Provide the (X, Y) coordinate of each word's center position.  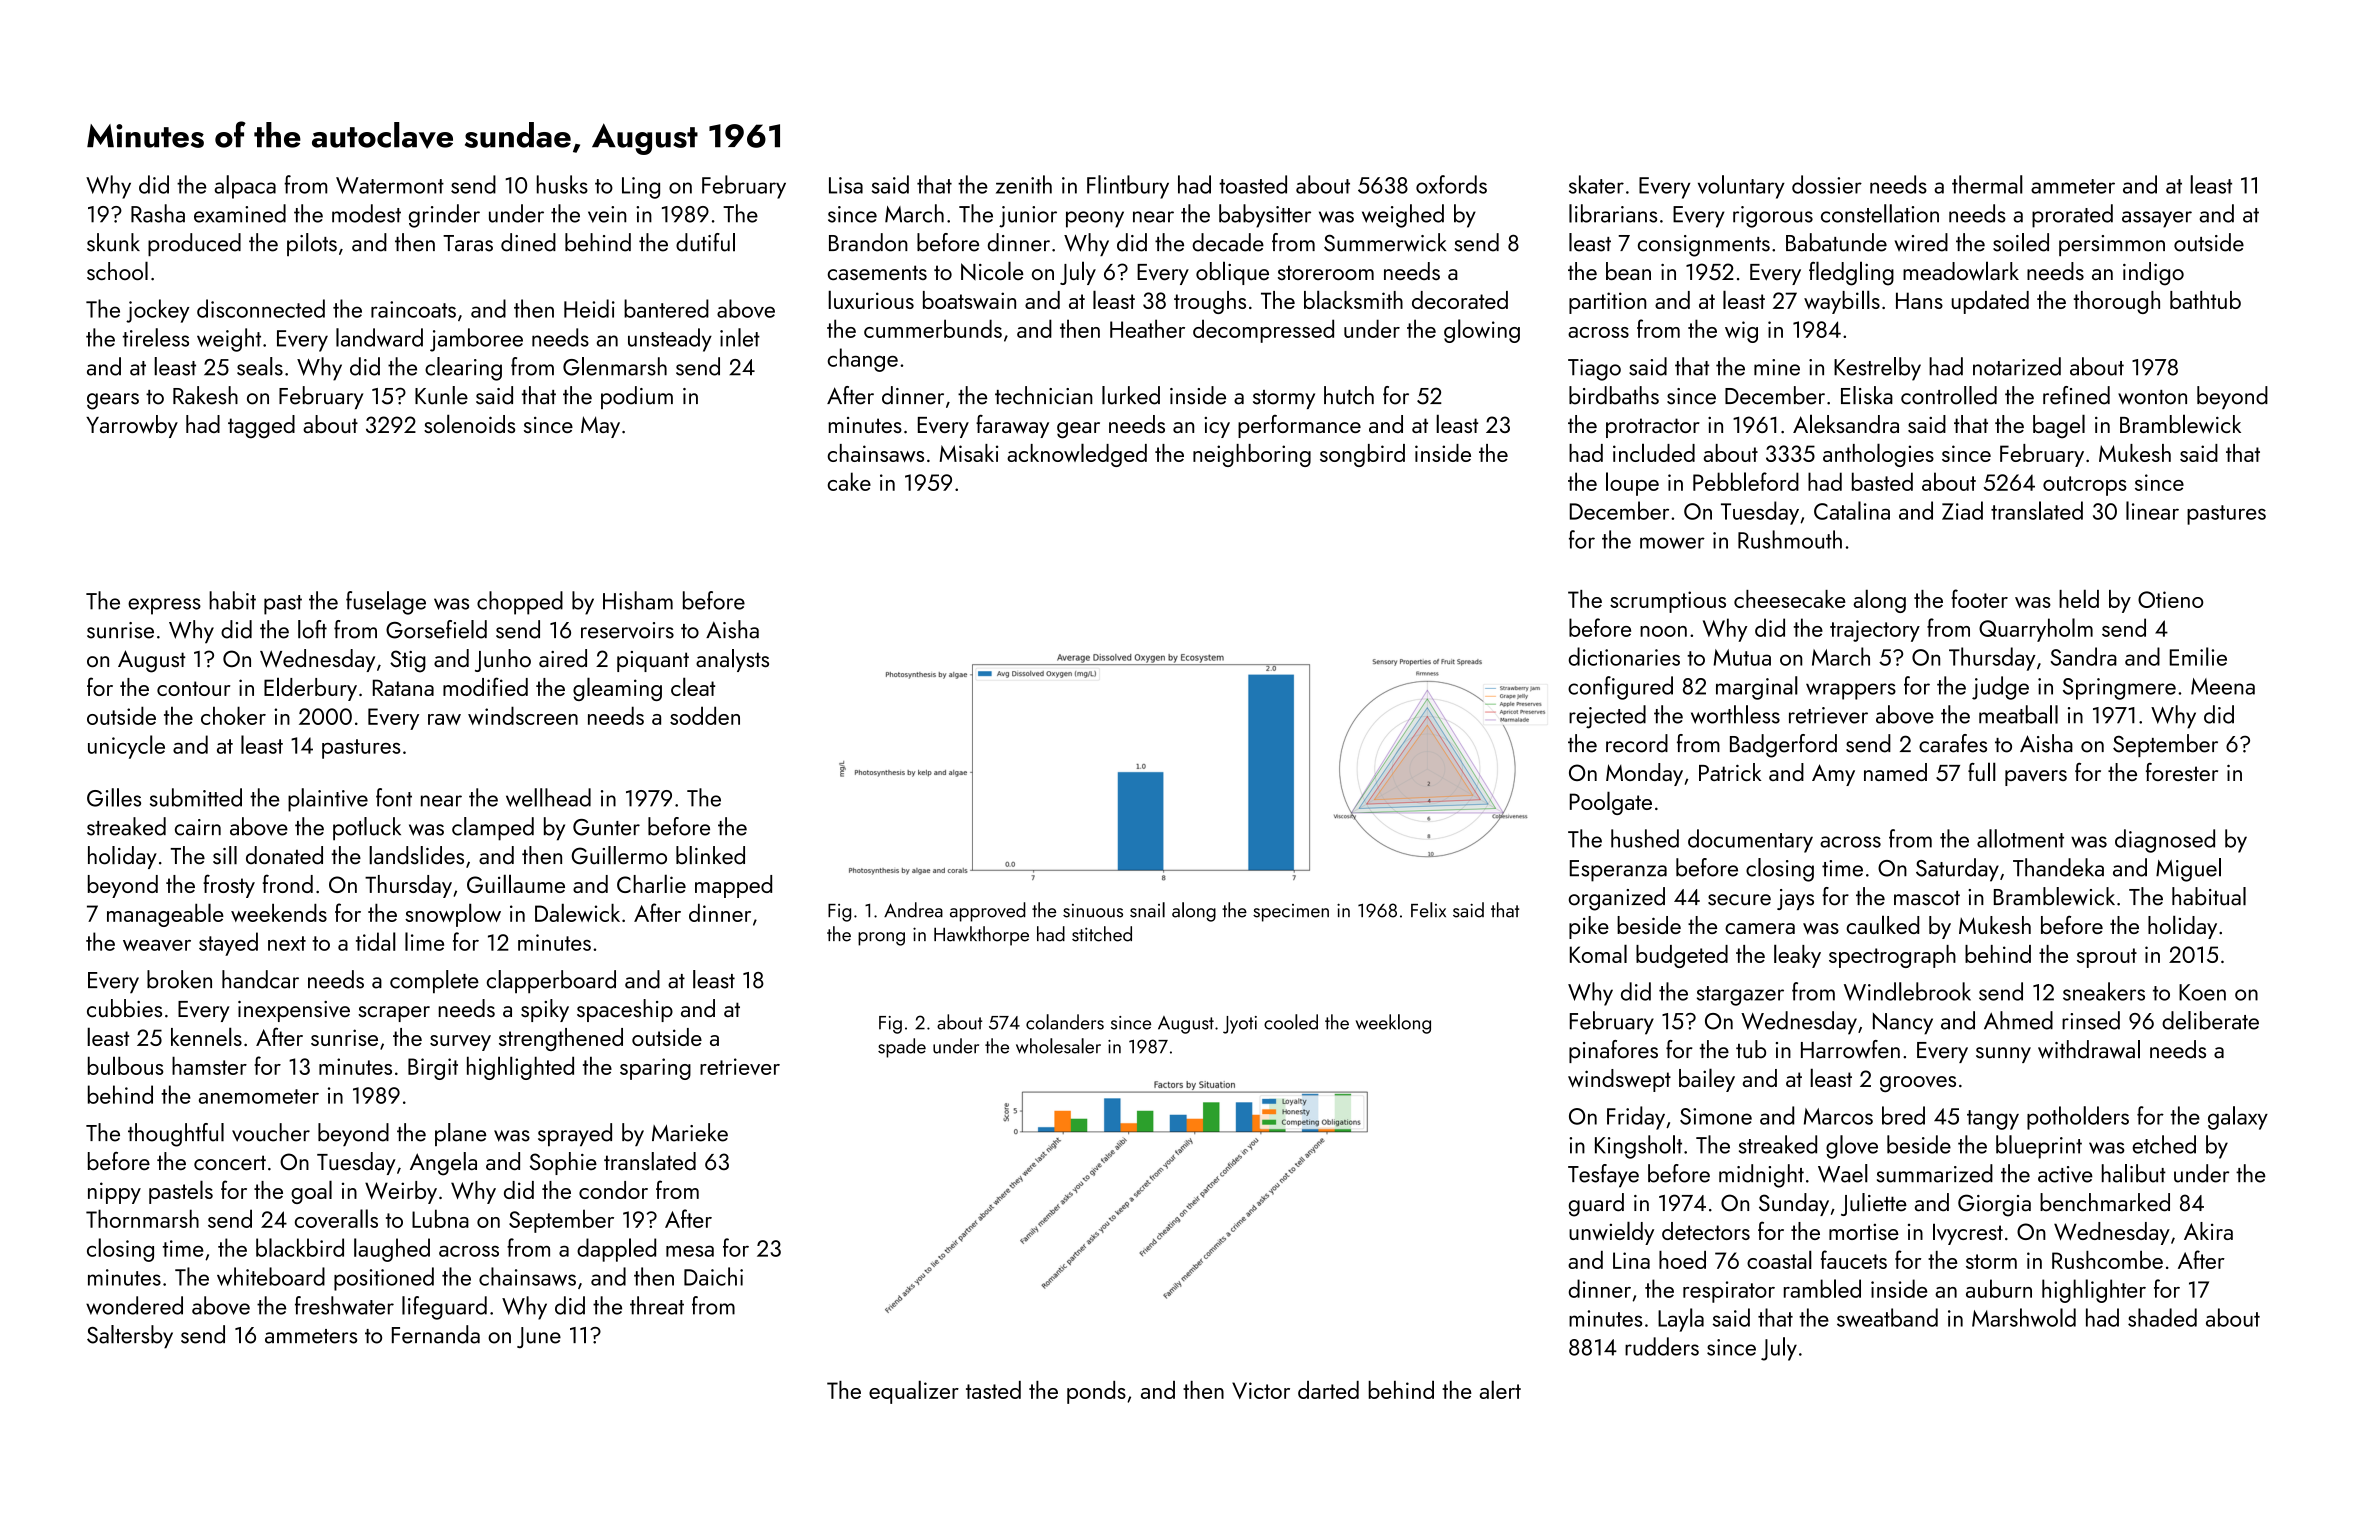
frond (287, 883)
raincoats (413, 309)
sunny (2003, 1055)
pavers (2036, 778)
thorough (2117, 302)
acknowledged (1077, 455)
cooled (1291, 1022)
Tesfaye (1603, 1176)
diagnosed (2165, 841)
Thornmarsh (142, 1218)
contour (194, 688)
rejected (1607, 717)
